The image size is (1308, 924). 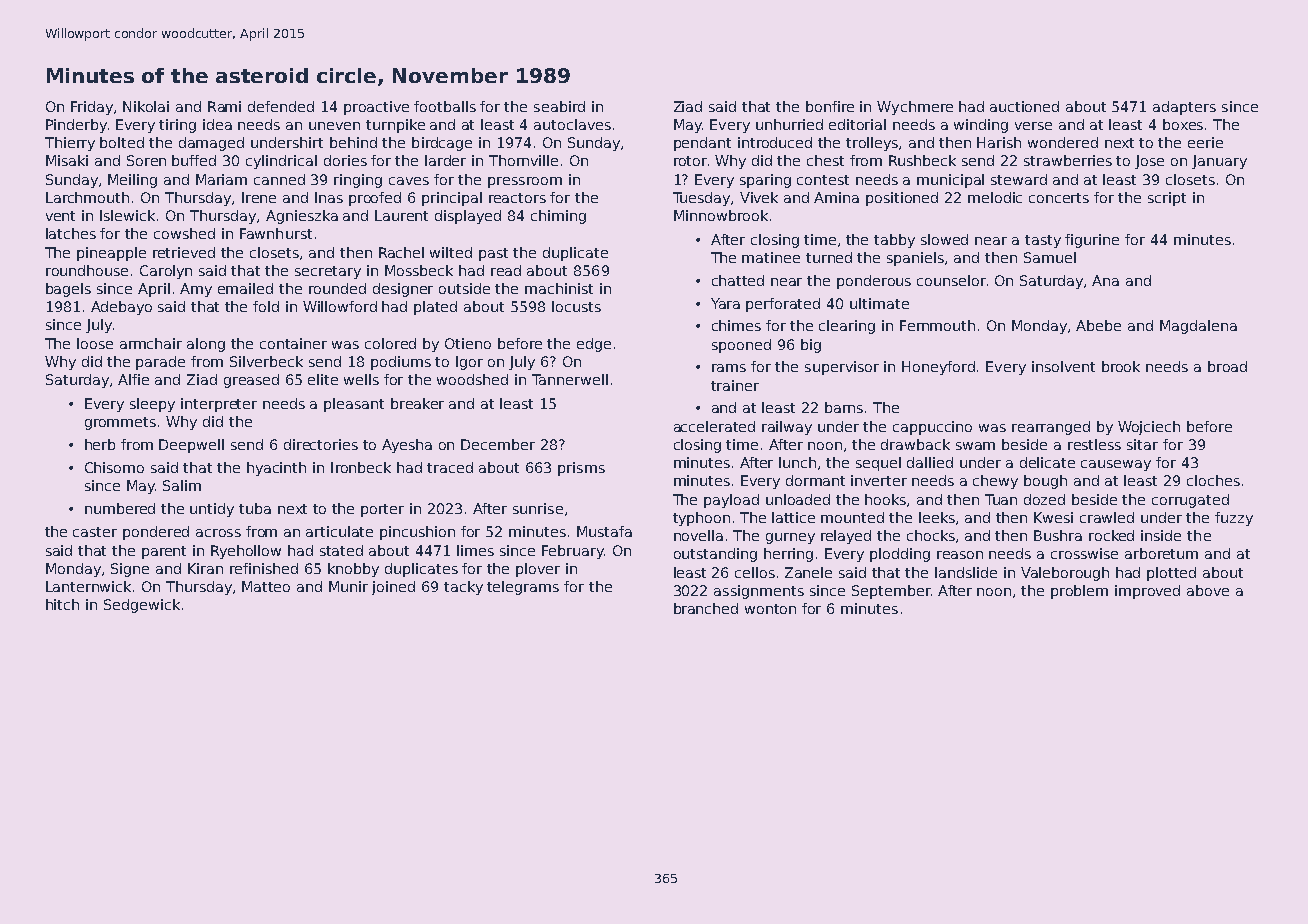 What do you see at coordinates (714, 426) in the image?
I see `accelerated` at bounding box center [714, 426].
